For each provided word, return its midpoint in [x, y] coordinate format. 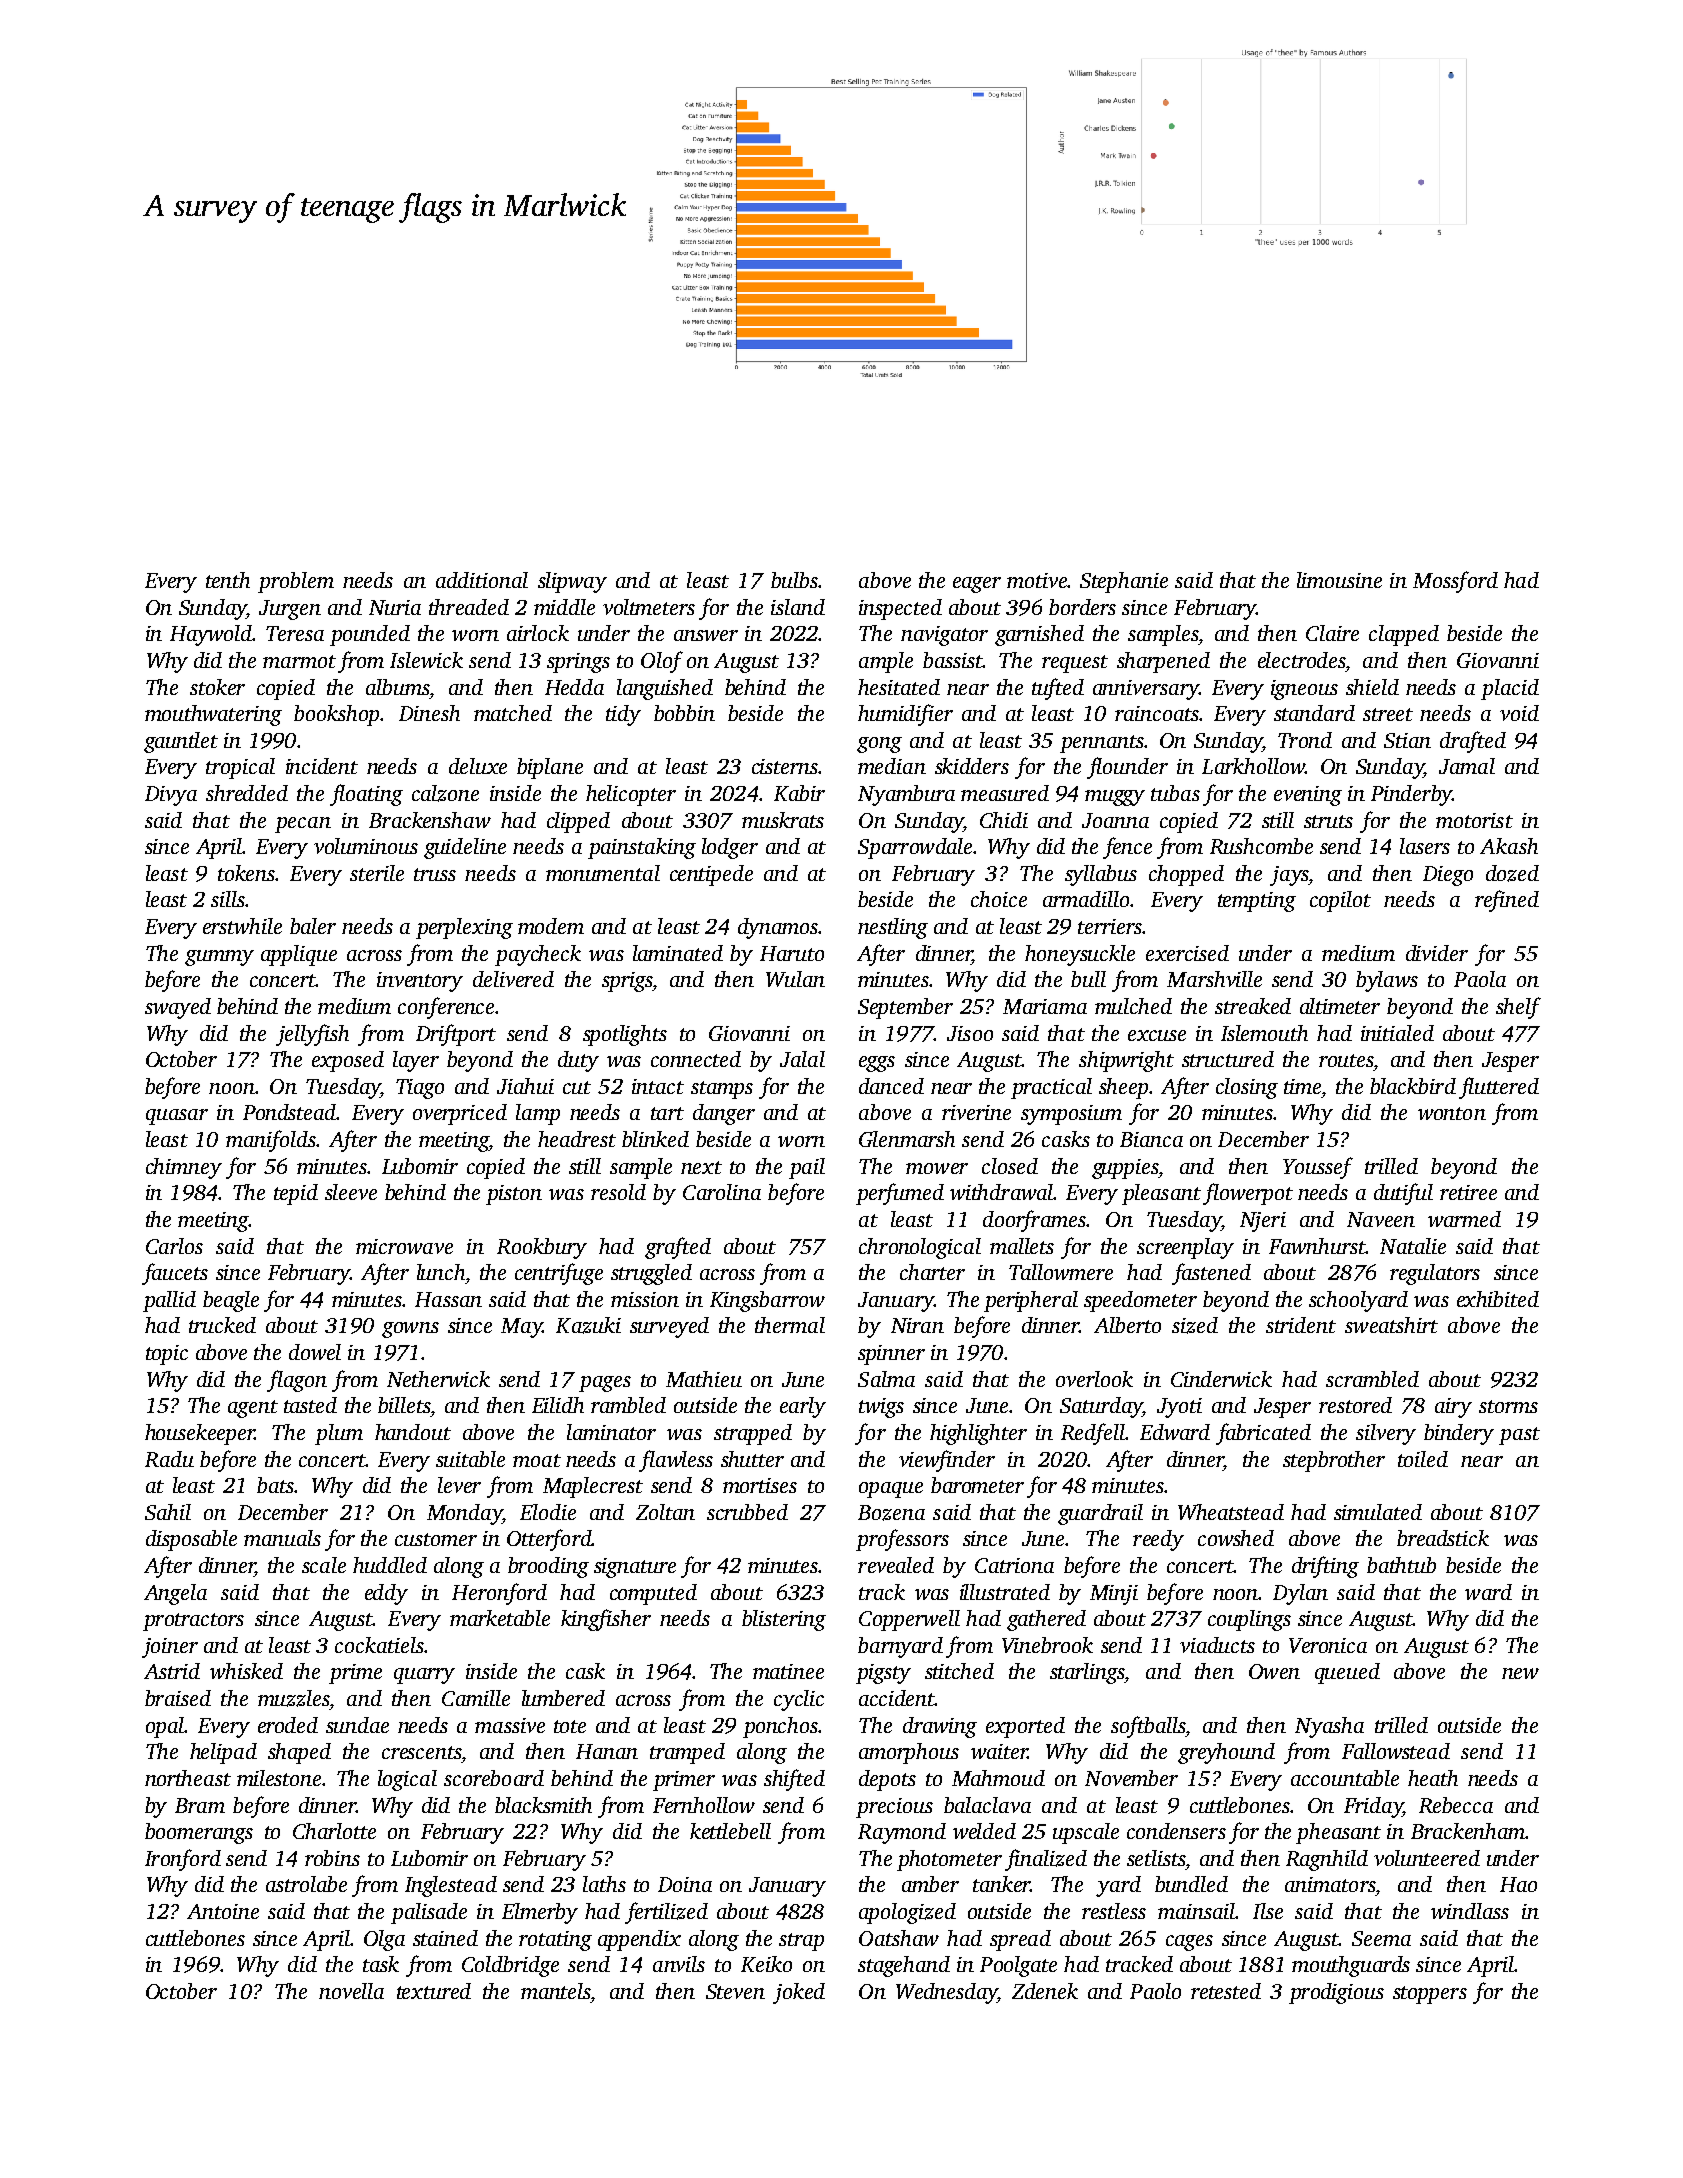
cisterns [785, 766]
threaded [469, 607]
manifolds [271, 1141]
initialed [1397, 1033]
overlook [1094, 1379]
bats [275, 1485]
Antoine [223, 1911]
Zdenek [1045, 1991]
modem [551, 926]
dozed [1512, 873]
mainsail [1196, 1911]
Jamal [1467, 766]
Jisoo [970, 1033]
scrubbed [747, 1512]
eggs [877, 1064]
